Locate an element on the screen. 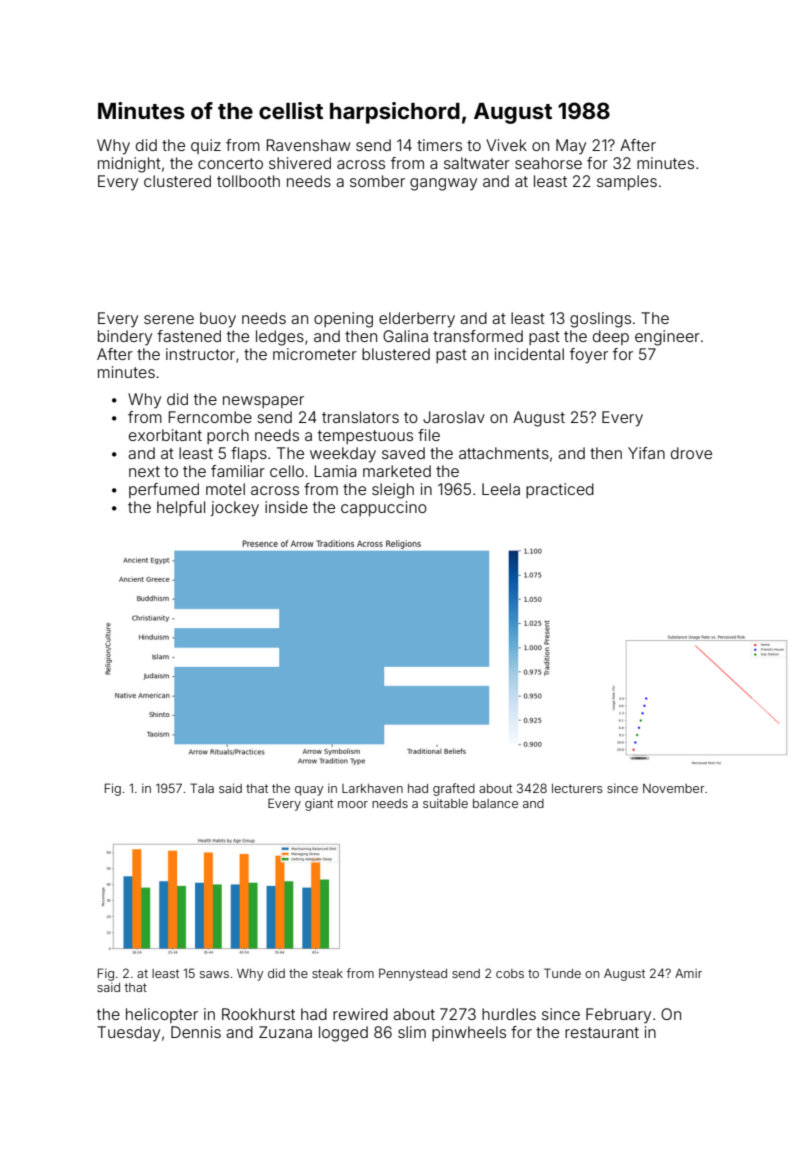  pinwheels is located at coordinates (469, 1033).
